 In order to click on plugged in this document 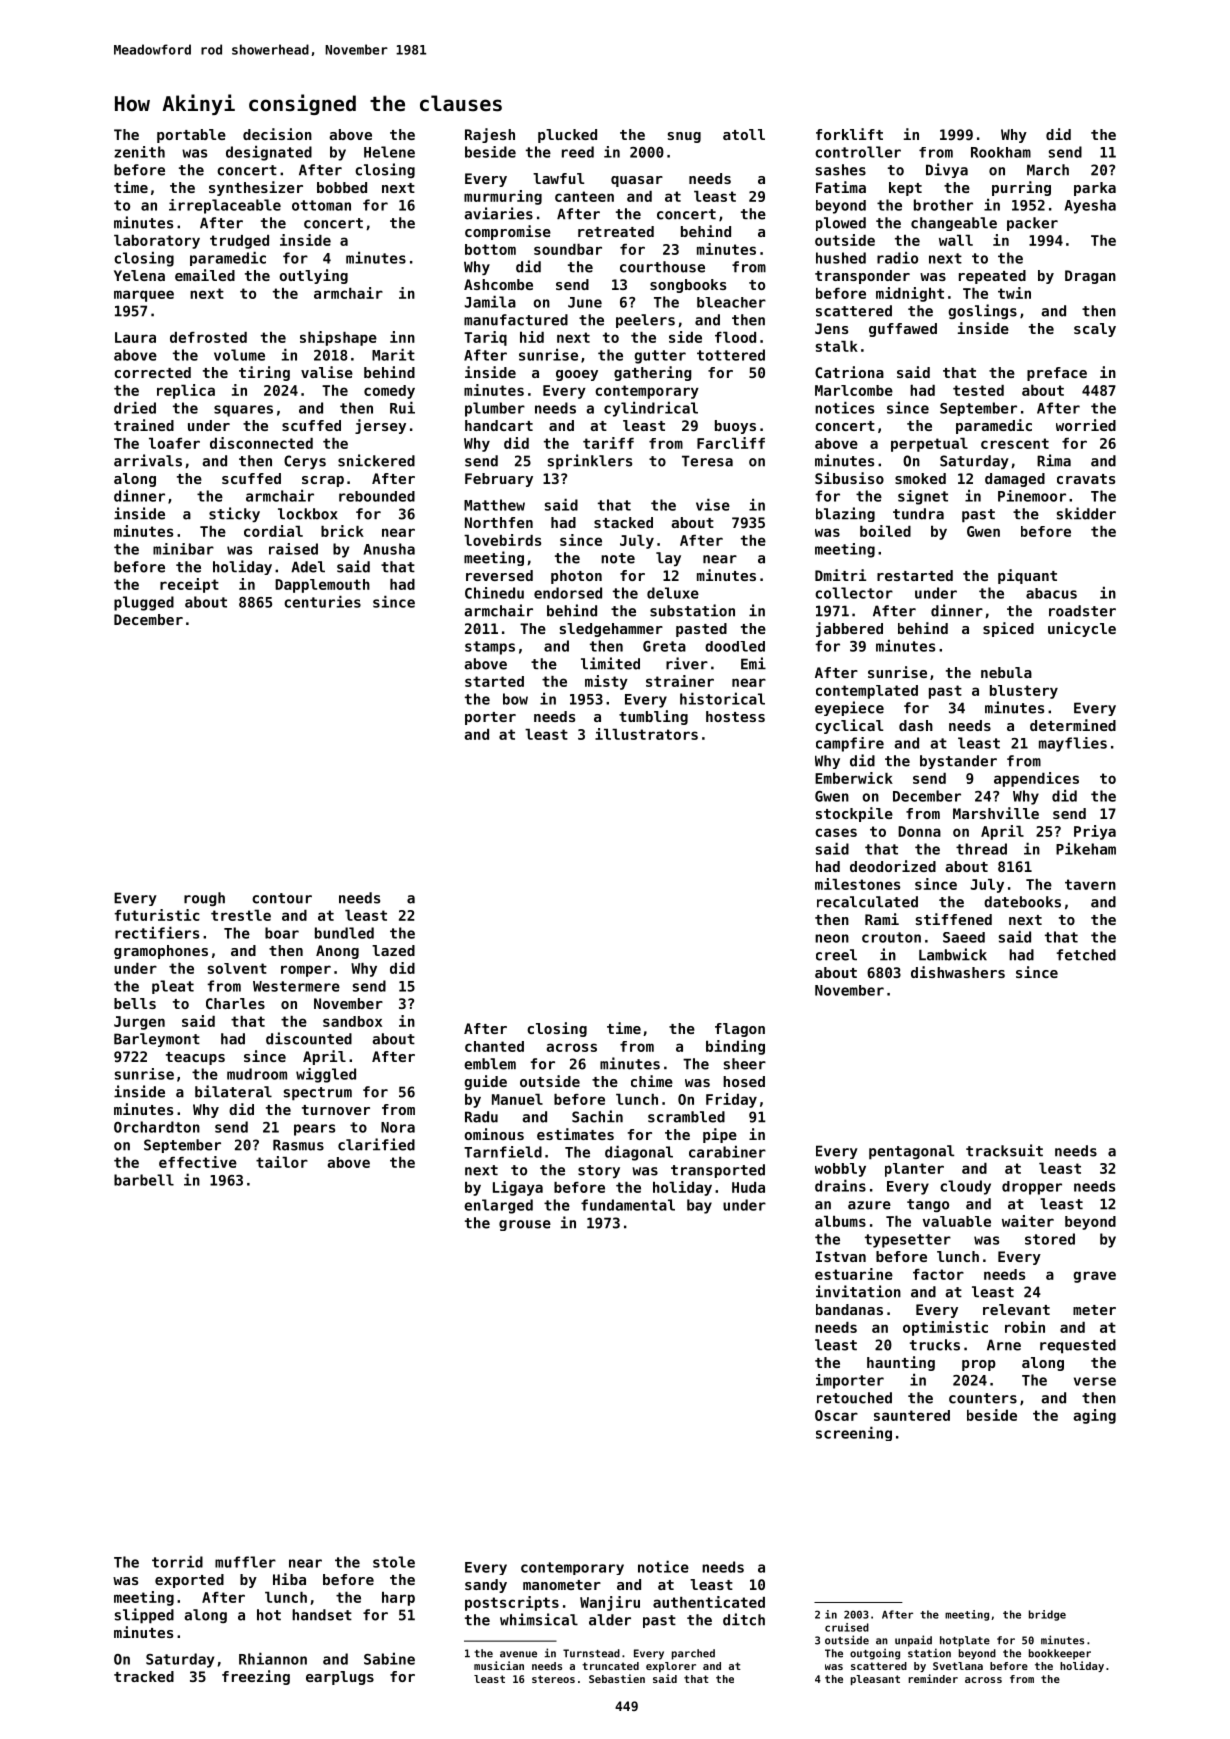, I will do `click(144, 603)`.
